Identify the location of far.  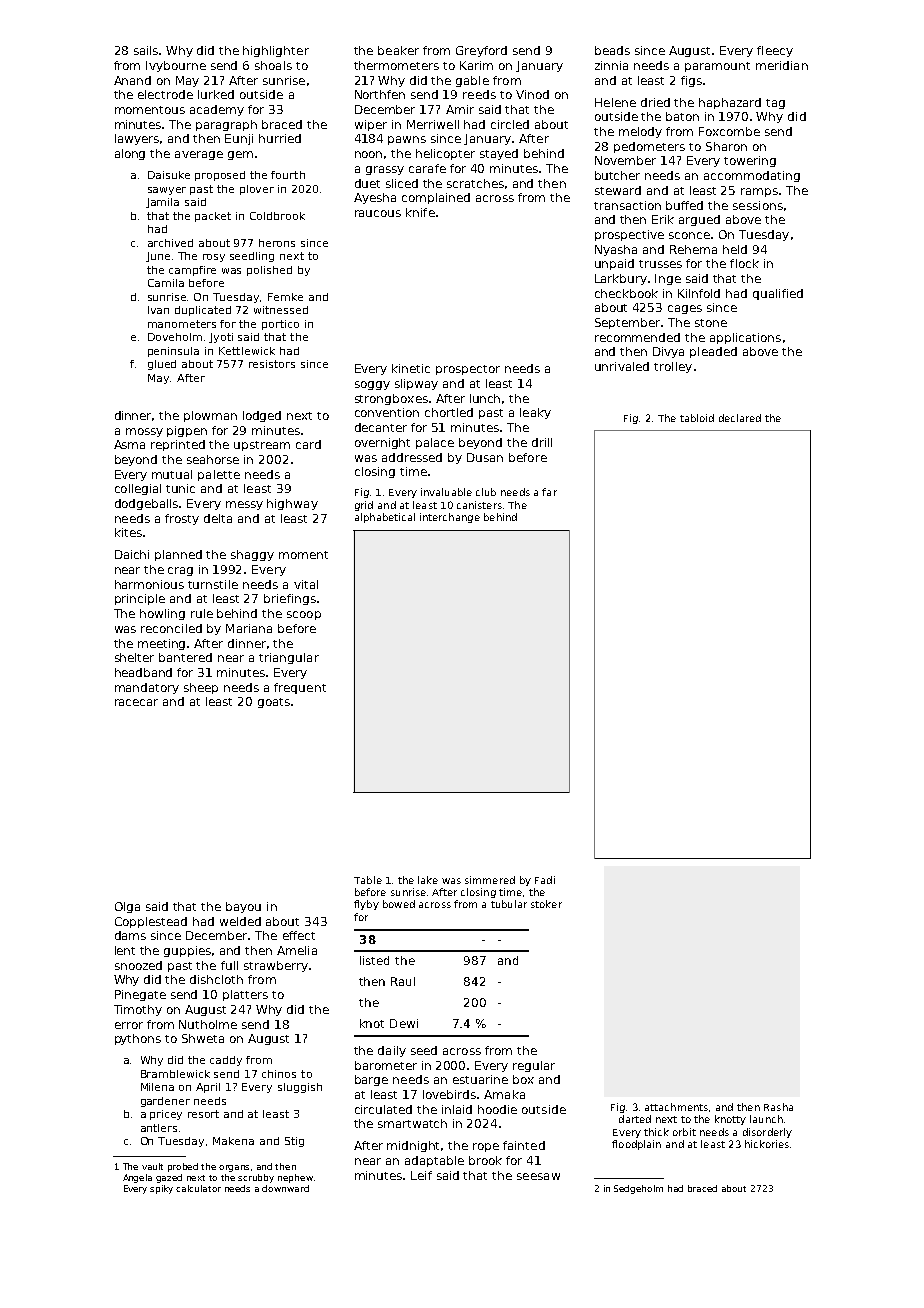
(549, 492).
